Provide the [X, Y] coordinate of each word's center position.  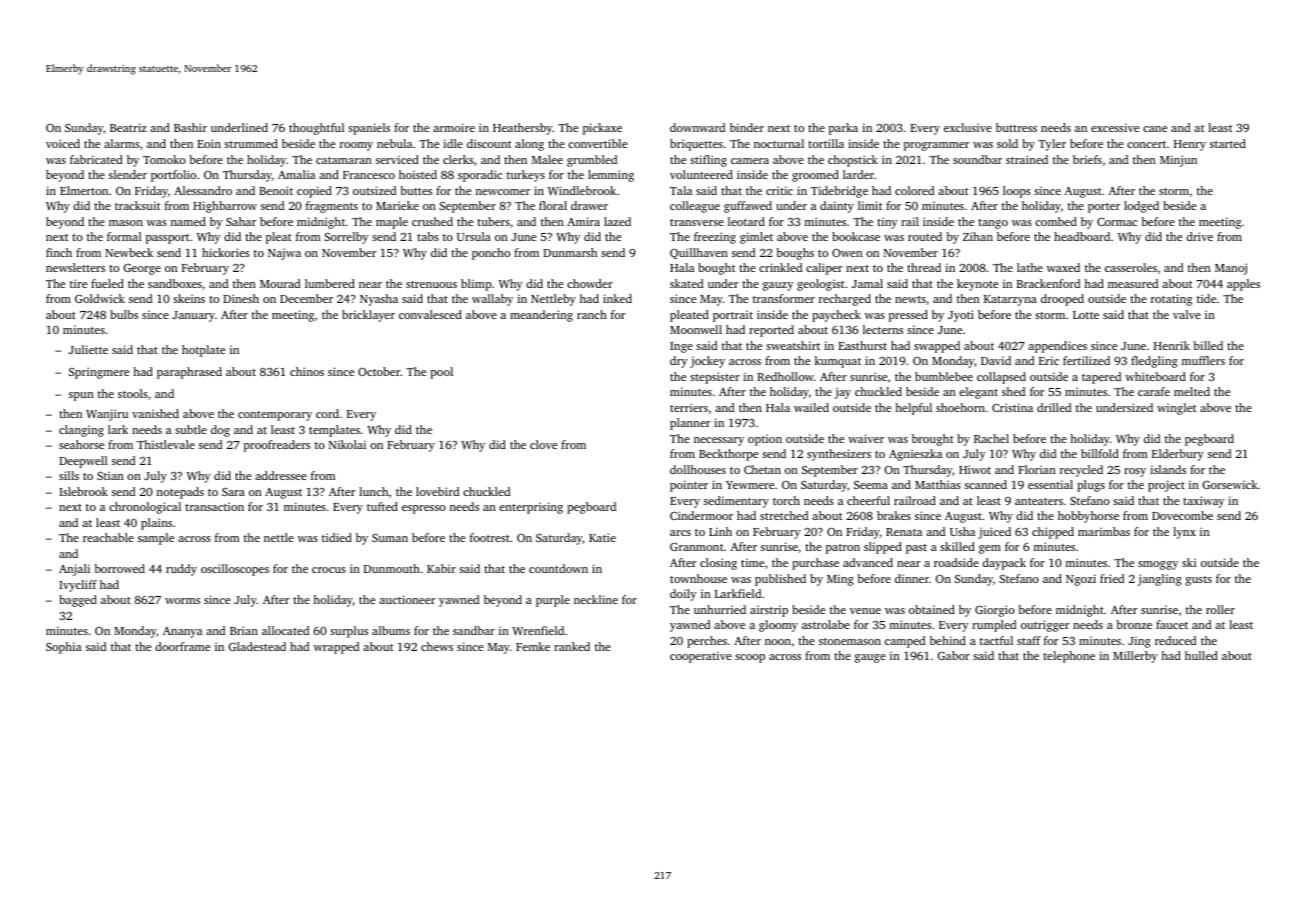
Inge [681, 347]
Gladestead [257, 646]
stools [133, 393]
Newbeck [129, 252]
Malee [547, 159]
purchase [815, 564]
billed [1208, 345]
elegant [978, 393]
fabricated [96, 159]
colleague [695, 207]
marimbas [1104, 531]
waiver [866, 438]
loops [1017, 192]
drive [1199, 236]
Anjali [74, 570]
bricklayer [368, 316]
